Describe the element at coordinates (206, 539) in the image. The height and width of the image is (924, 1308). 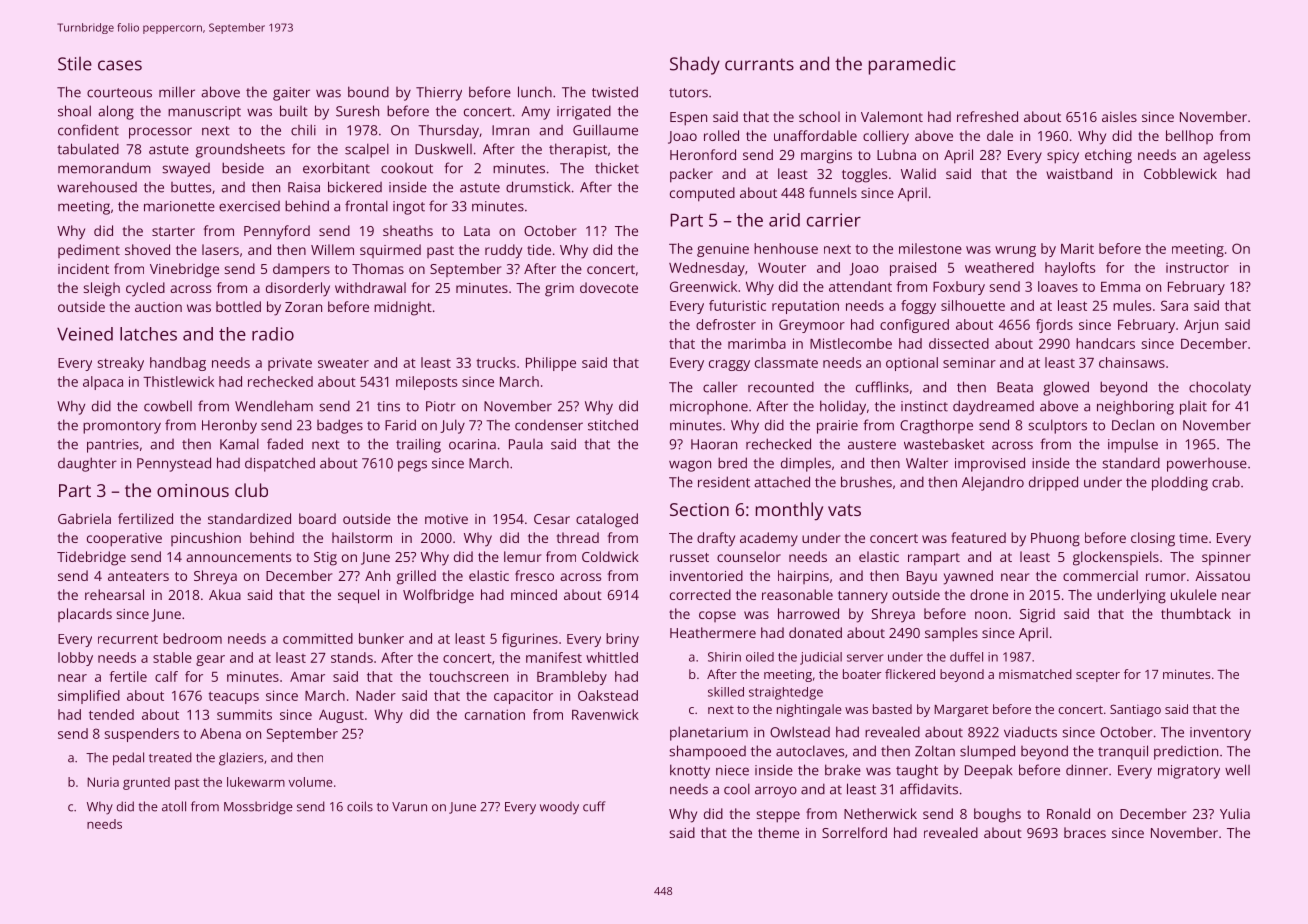
I see `pincushion` at that location.
